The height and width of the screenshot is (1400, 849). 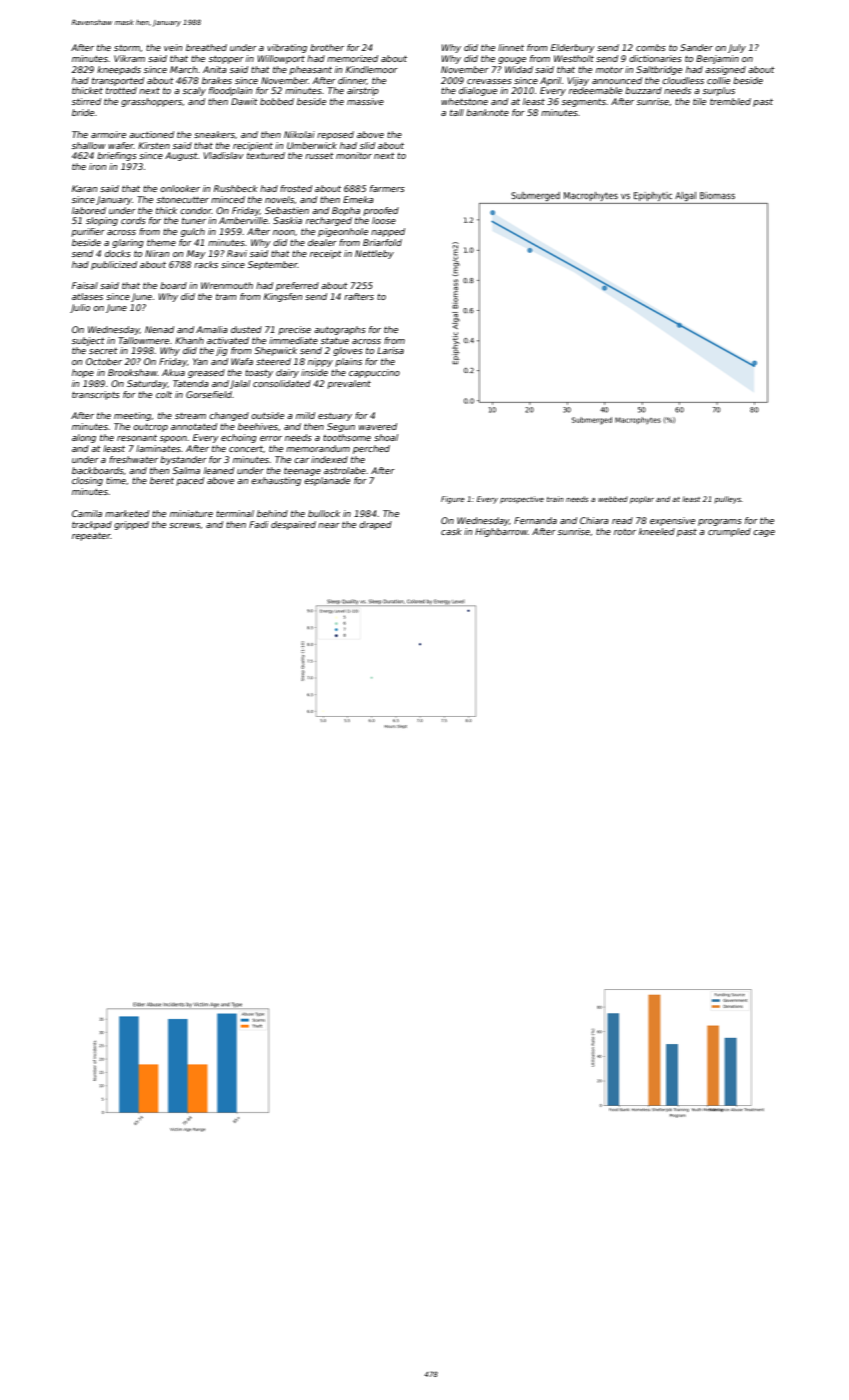 What do you see at coordinates (340, 330) in the screenshot?
I see `autographs` at bounding box center [340, 330].
